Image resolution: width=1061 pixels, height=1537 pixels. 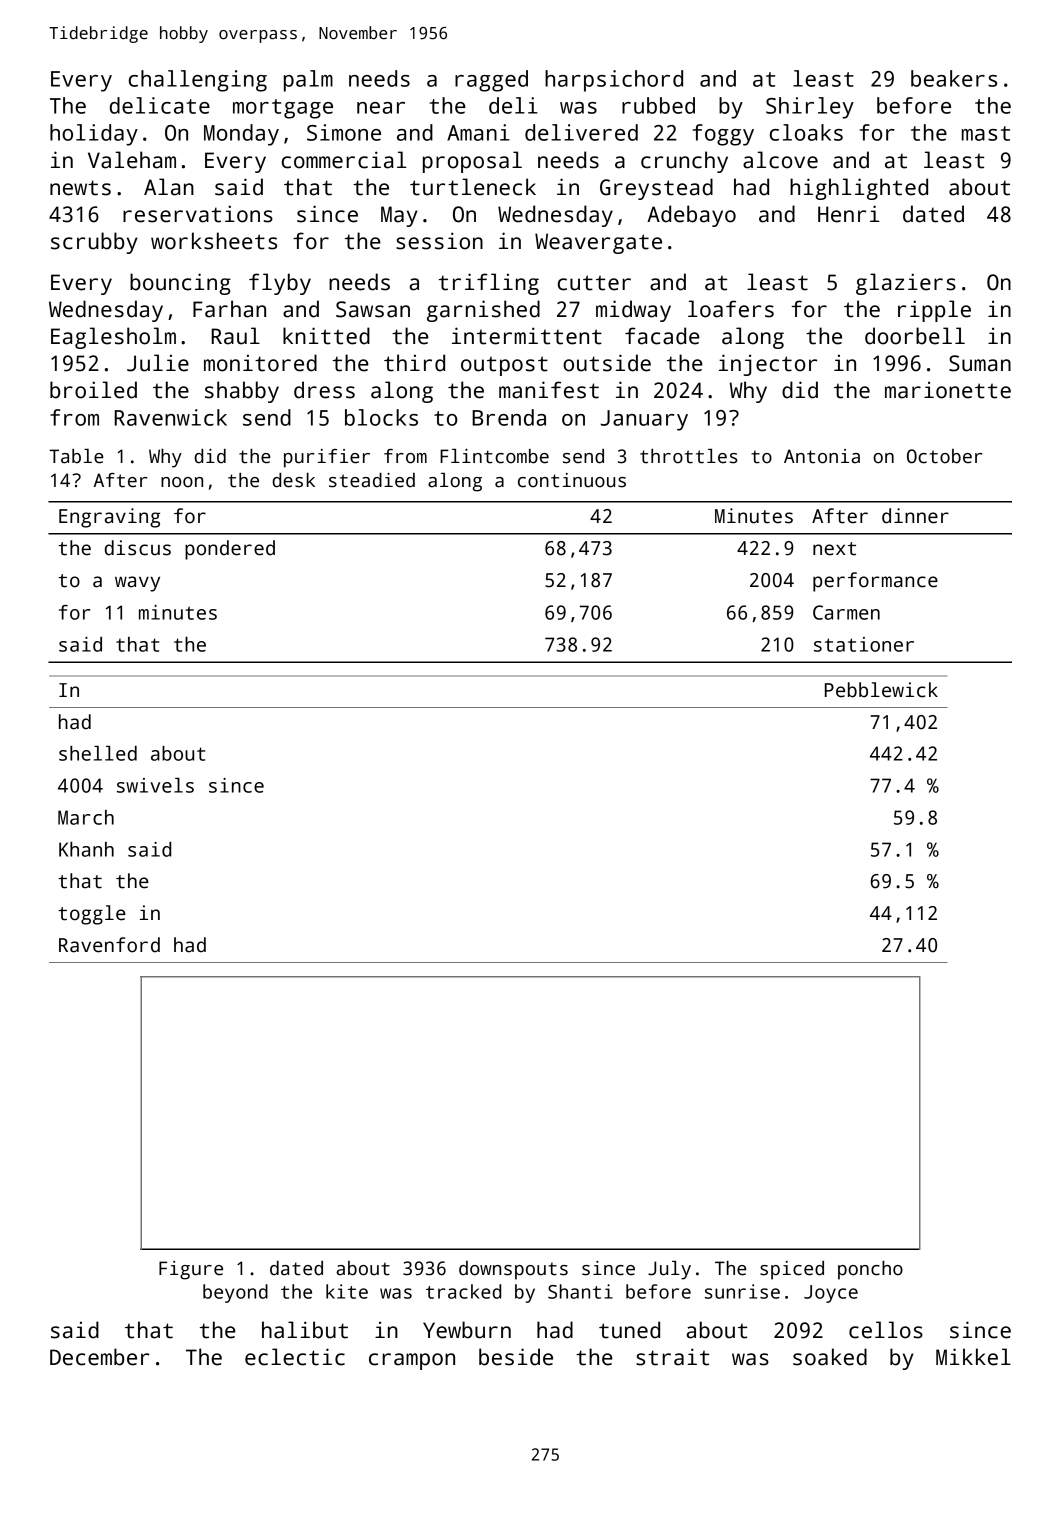 What do you see at coordinates (572, 480) in the screenshot?
I see `continuous` at bounding box center [572, 480].
